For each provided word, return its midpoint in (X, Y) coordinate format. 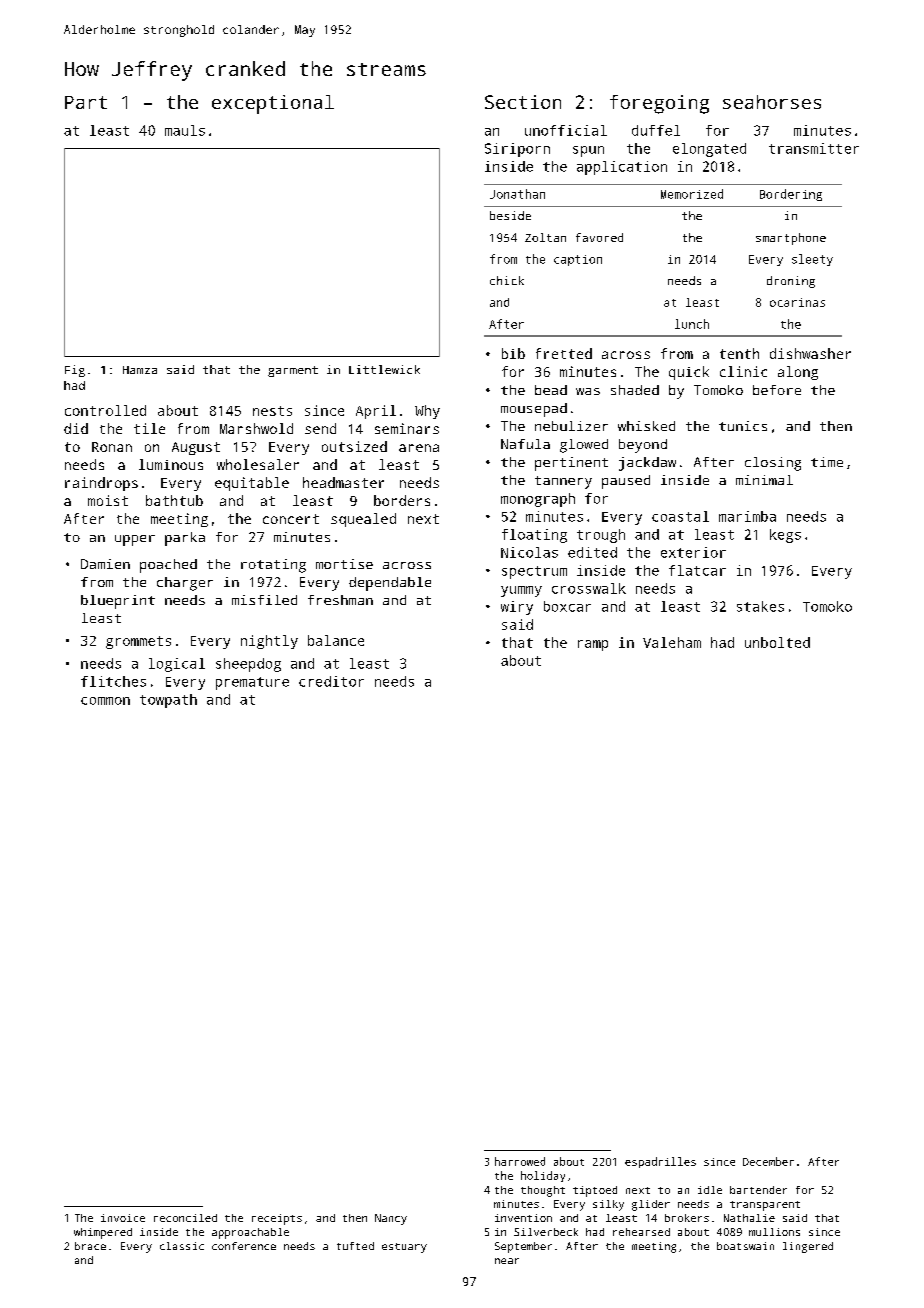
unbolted (777, 642)
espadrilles (660, 1162)
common (105, 701)
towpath (168, 701)
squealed (363, 520)
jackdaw (647, 464)
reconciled (185, 1218)
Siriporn (517, 150)
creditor (331, 681)
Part (86, 102)
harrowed (520, 1161)
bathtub (174, 500)
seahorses (772, 102)
